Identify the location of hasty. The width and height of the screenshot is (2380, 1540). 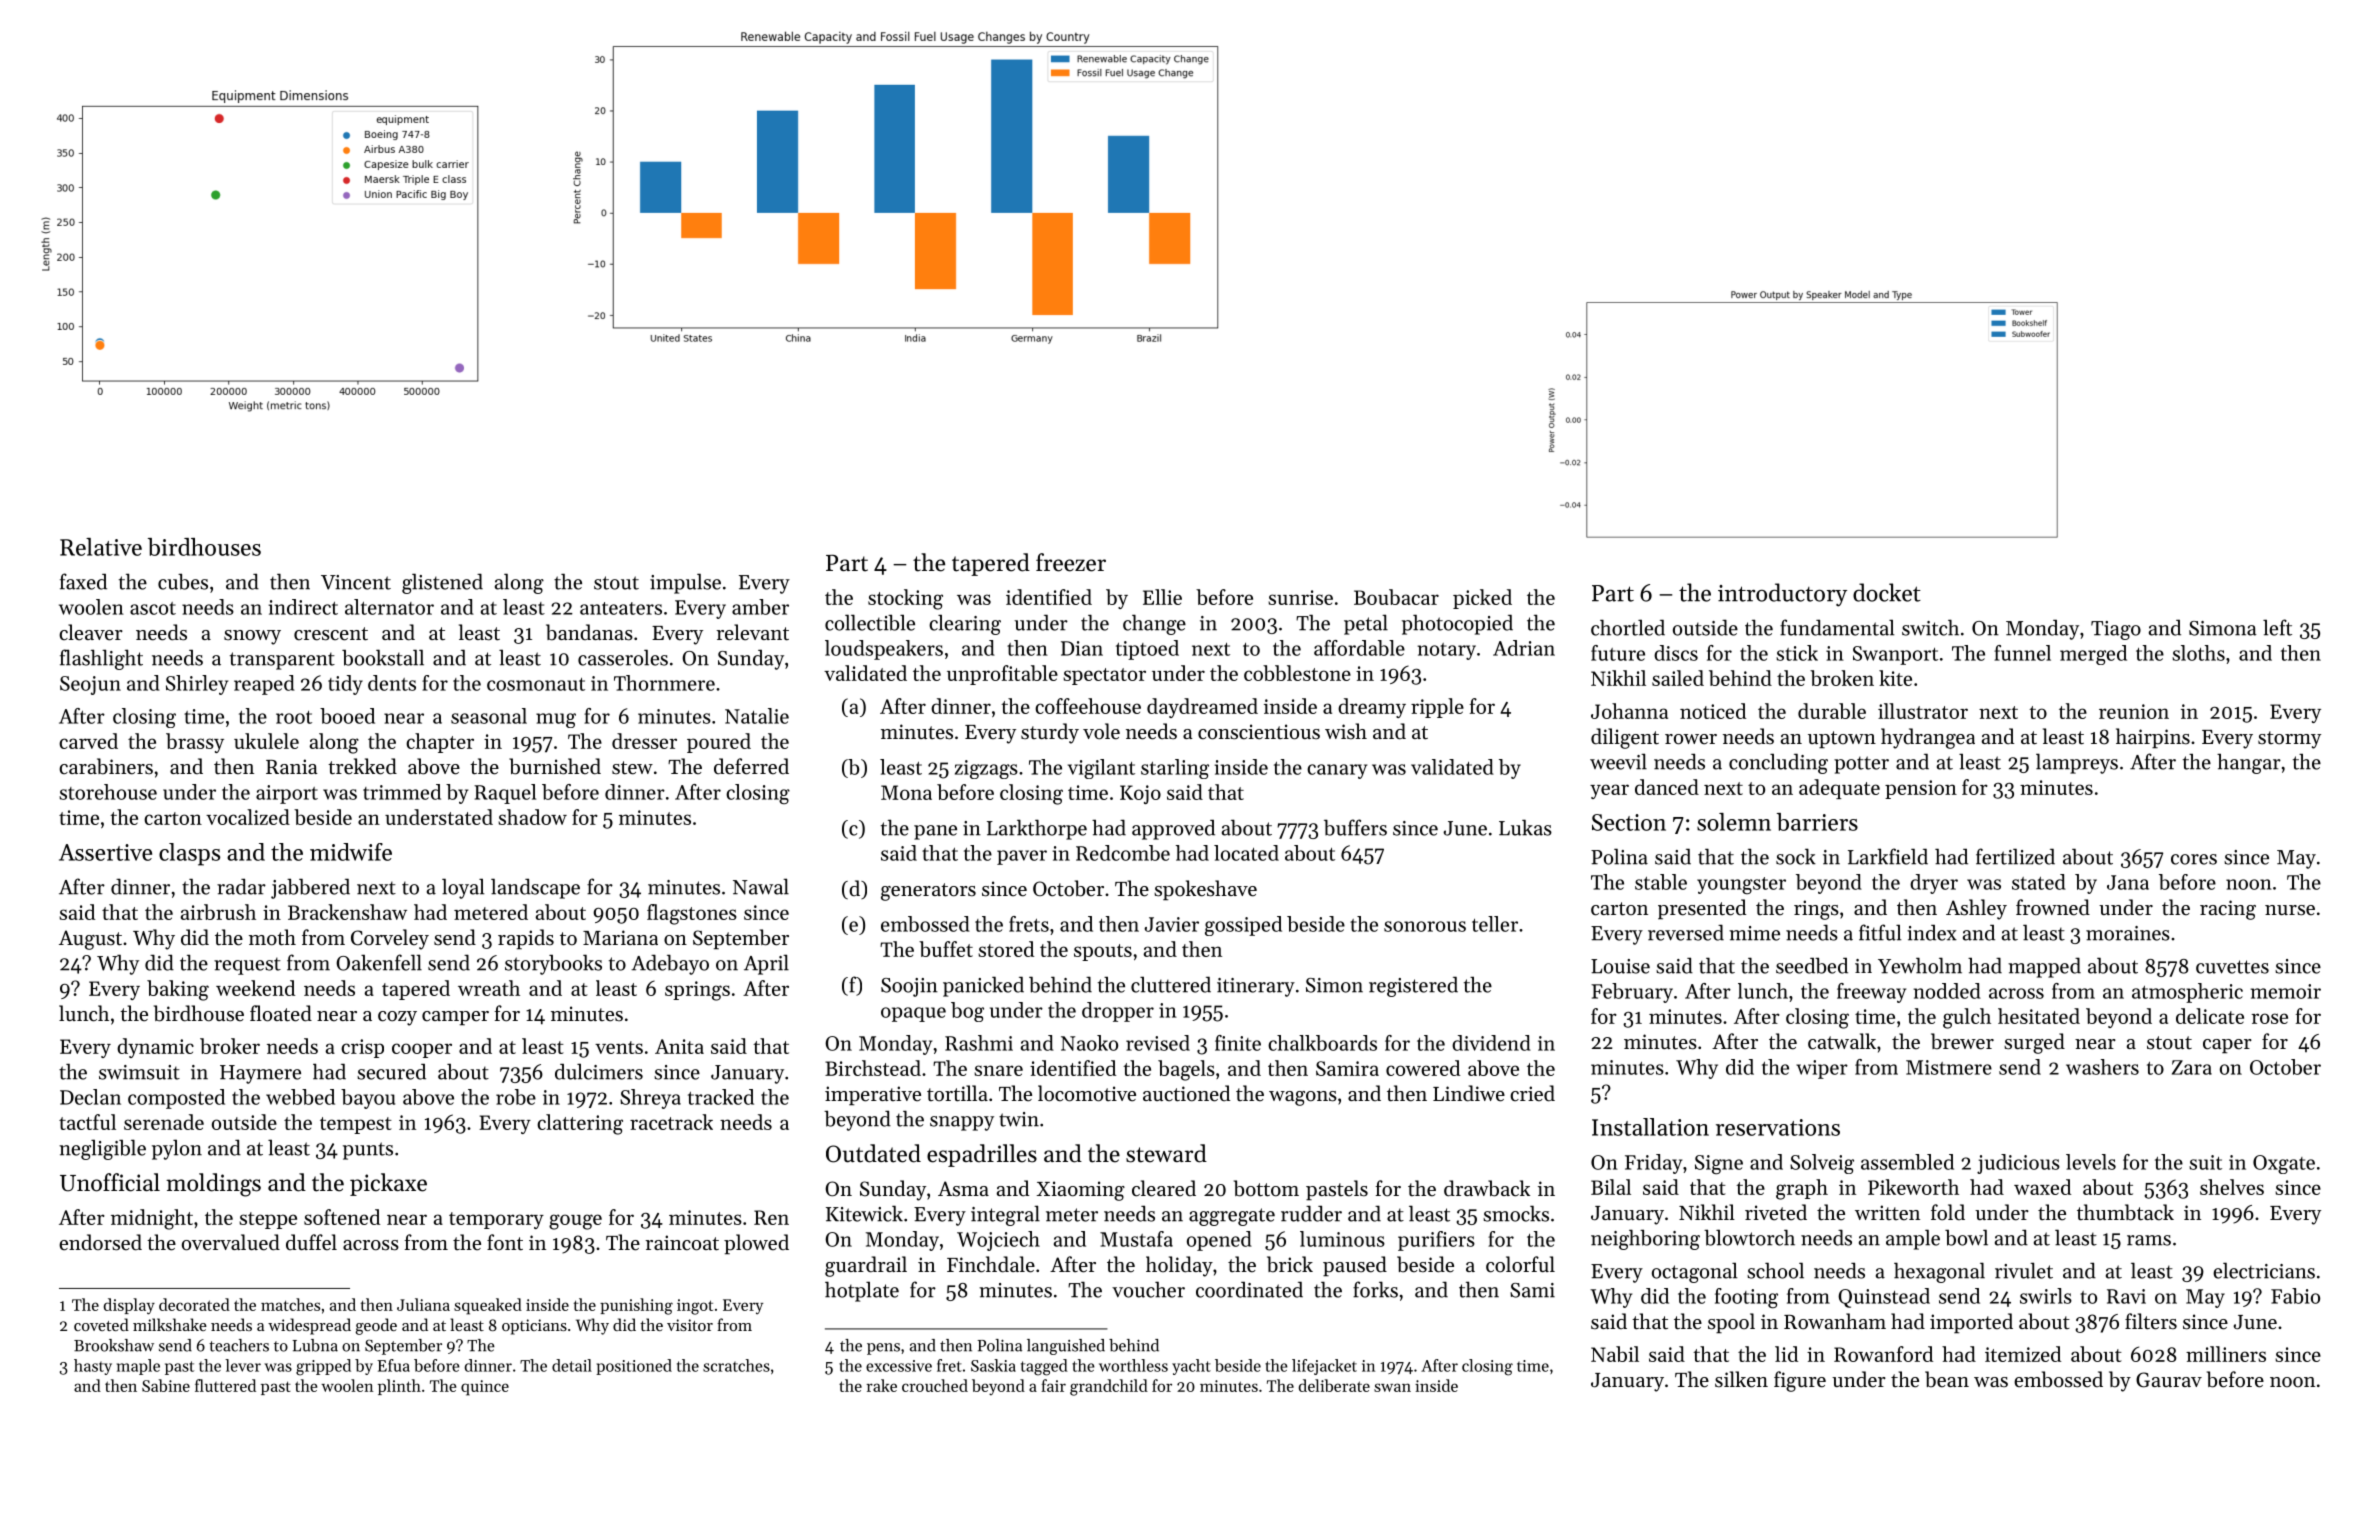
(93, 1367).
